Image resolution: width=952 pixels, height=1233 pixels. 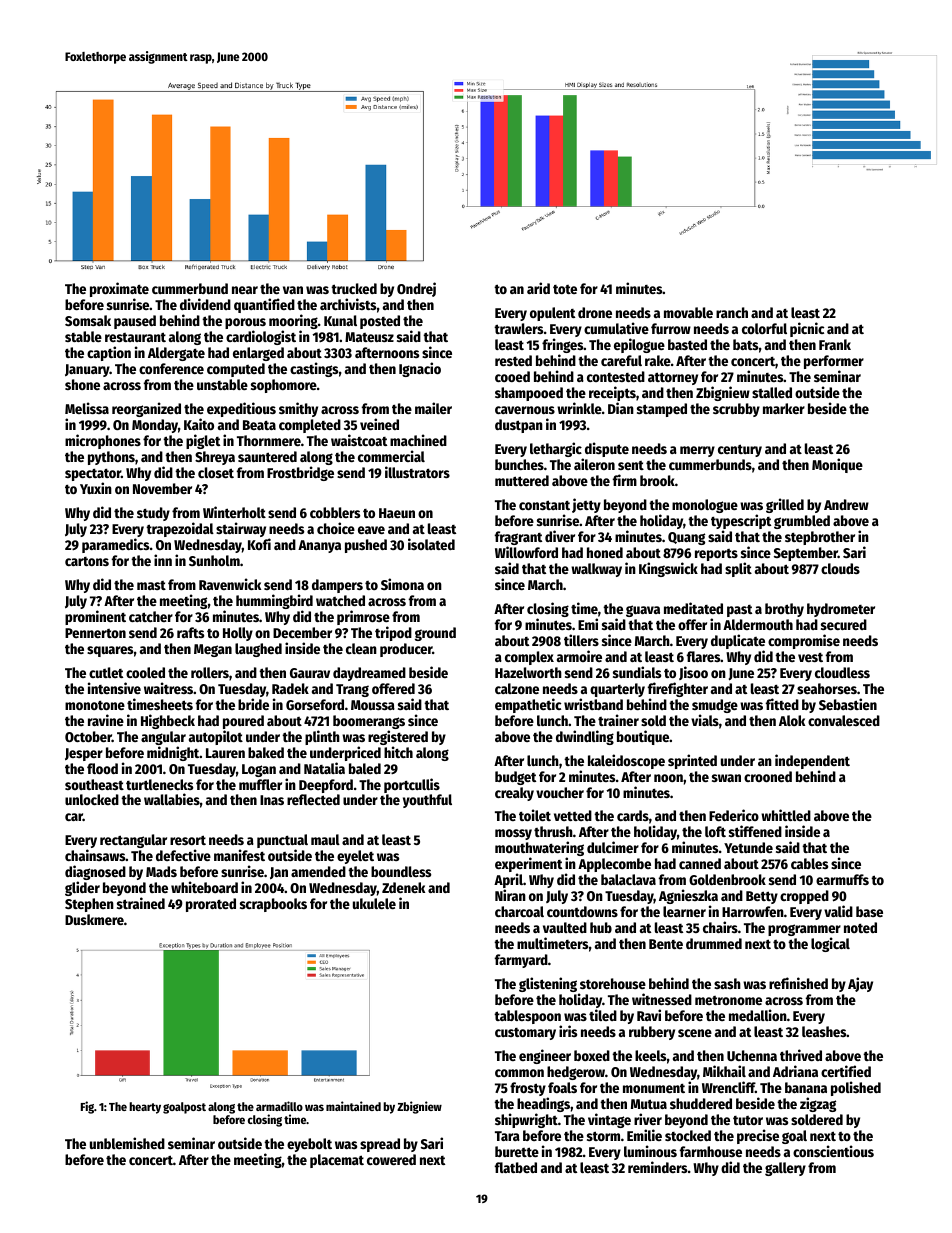 I want to click on empathetic, so click(x=528, y=705).
